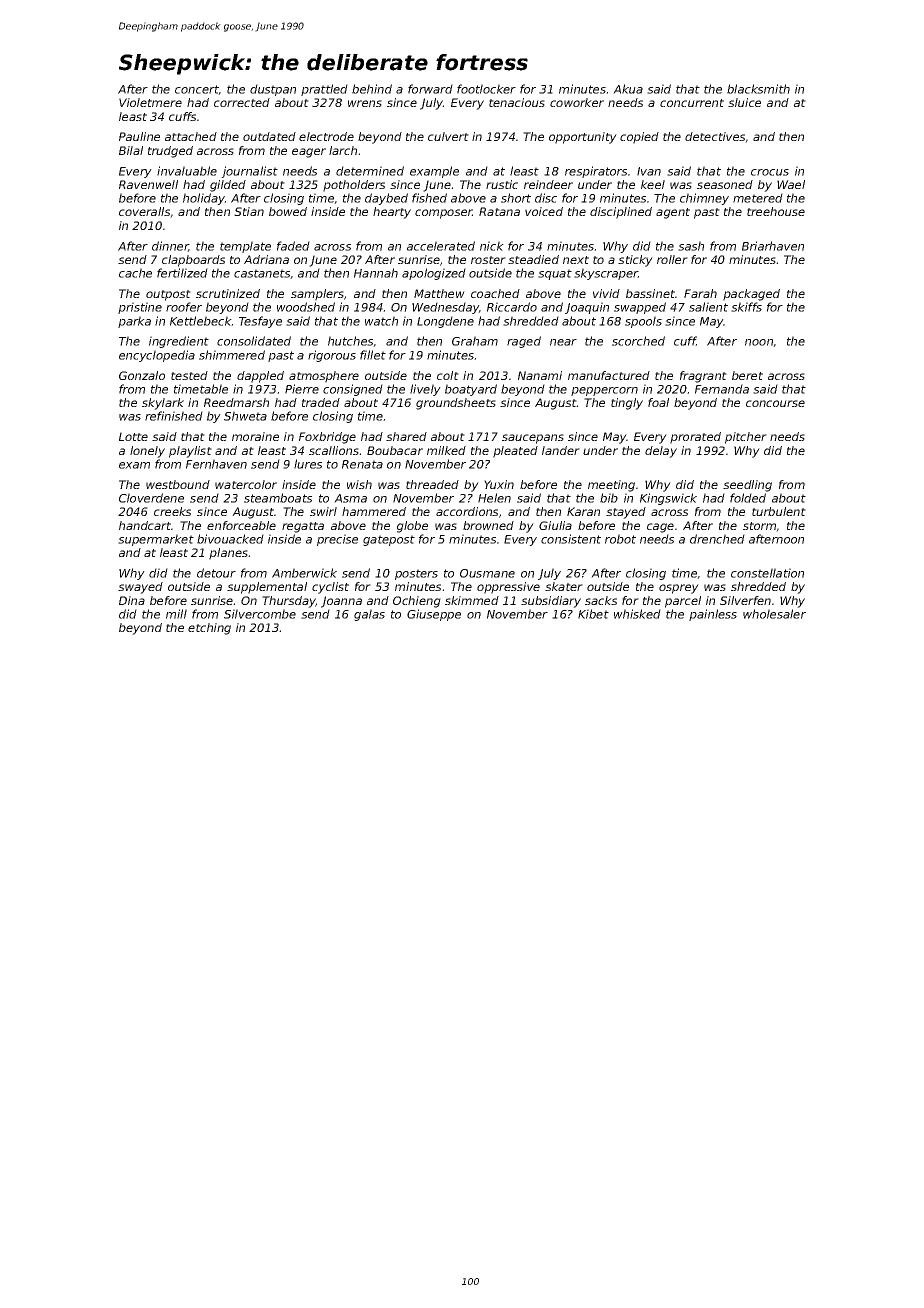 This document has width=924, height=1308. I want to click on swayed, so click(140, 588).
